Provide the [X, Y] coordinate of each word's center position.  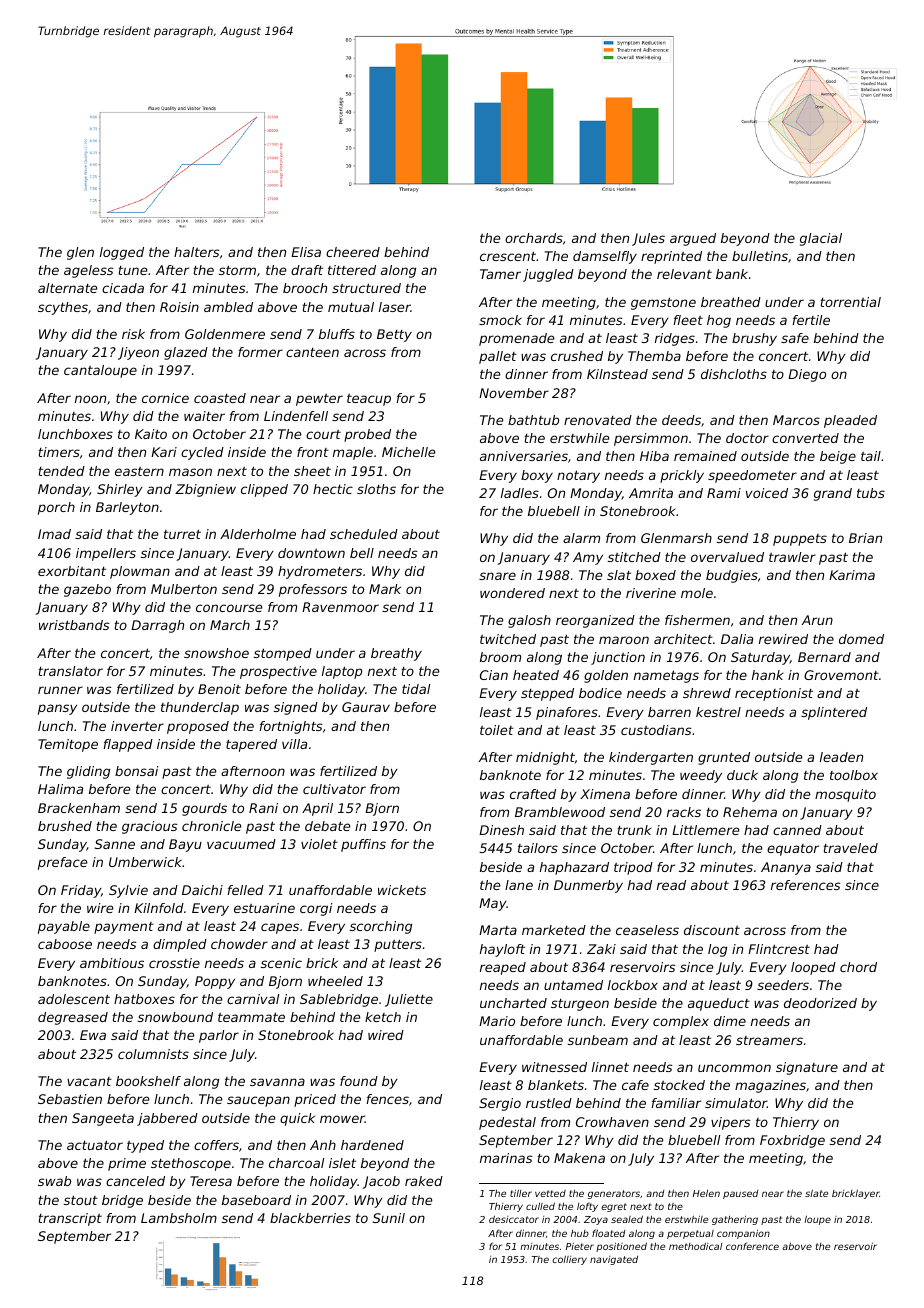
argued [693, 239]
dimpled [180, 945]
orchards [534, 238]
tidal [416, 689]
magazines [770, 1086]
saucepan [258, 1101]
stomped [283, 654]
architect [683, 639]
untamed [573, 985]
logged [122, 253]
